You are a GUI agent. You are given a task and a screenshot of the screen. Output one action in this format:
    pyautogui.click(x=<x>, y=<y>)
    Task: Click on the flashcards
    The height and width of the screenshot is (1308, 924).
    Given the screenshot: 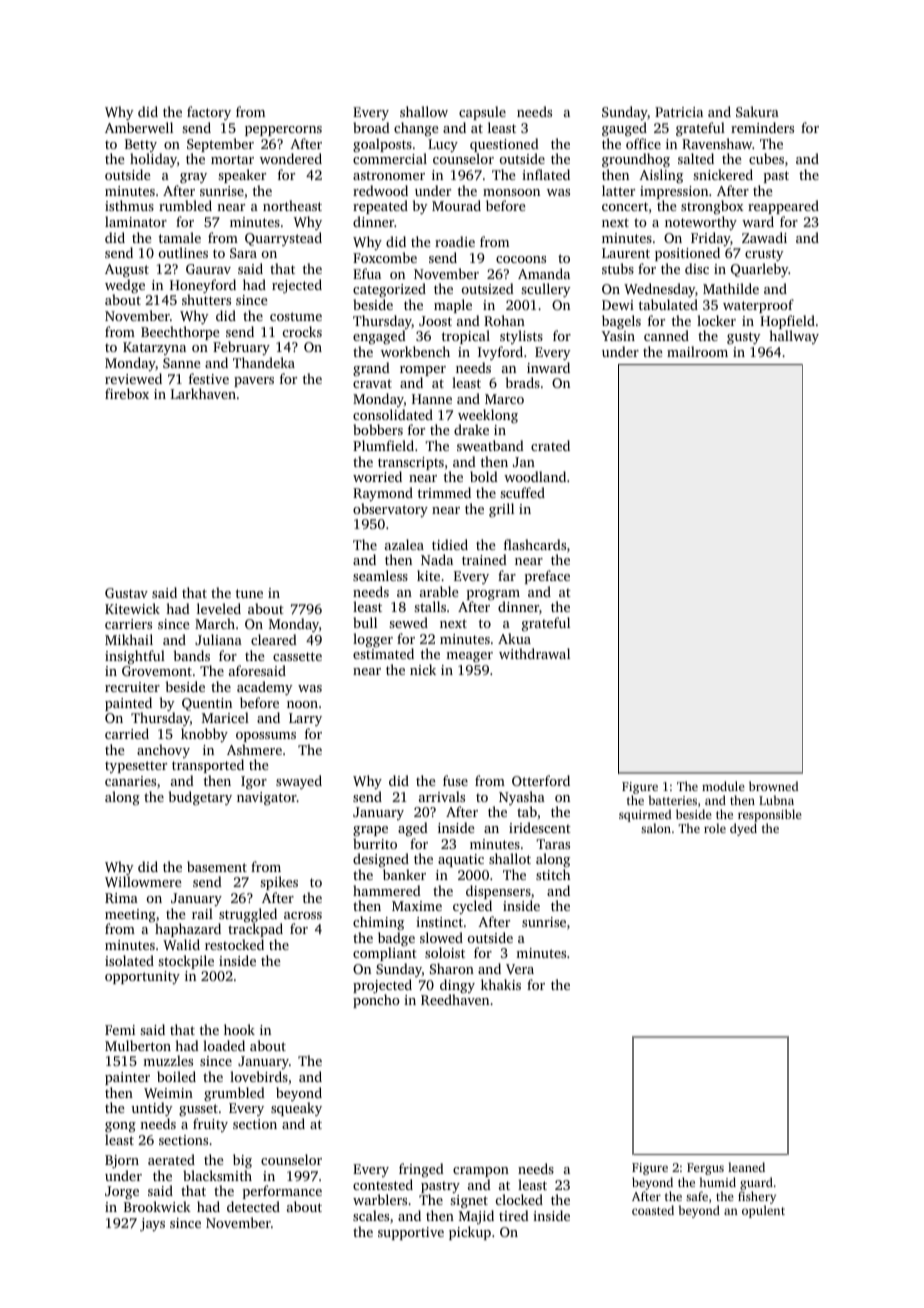 What is the action you would take?
    pyautogui.click(x=535, y=544)
